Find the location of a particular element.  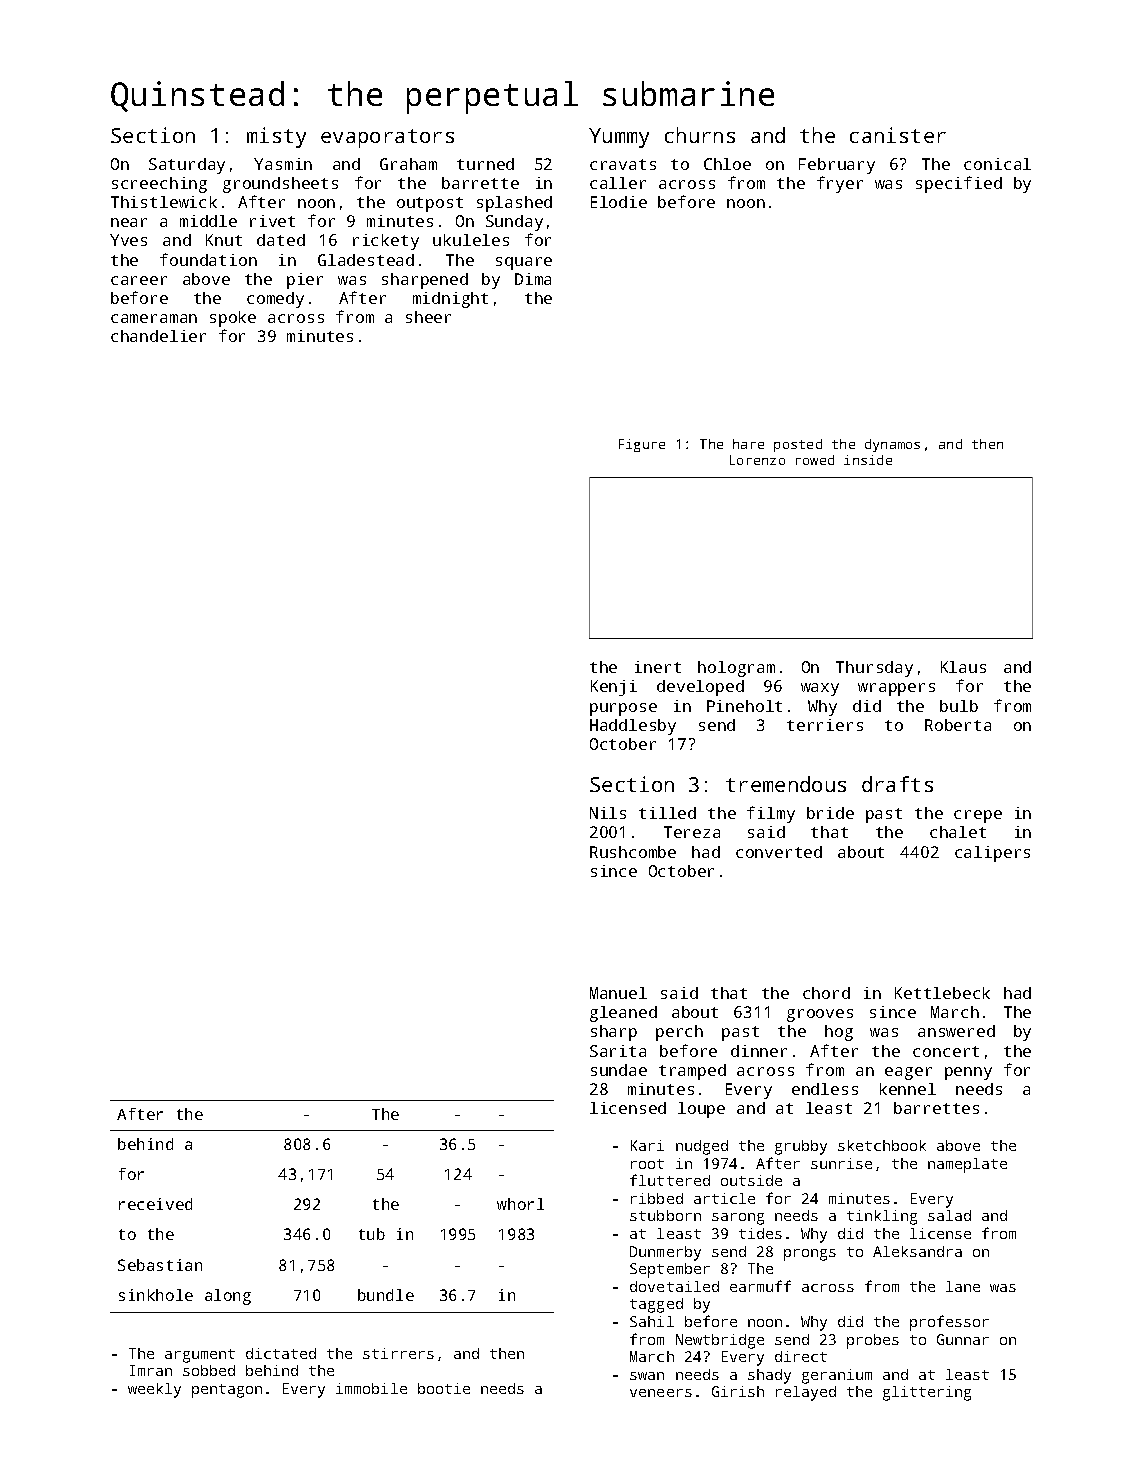

bundle is located at coordinates (386, 1295).
